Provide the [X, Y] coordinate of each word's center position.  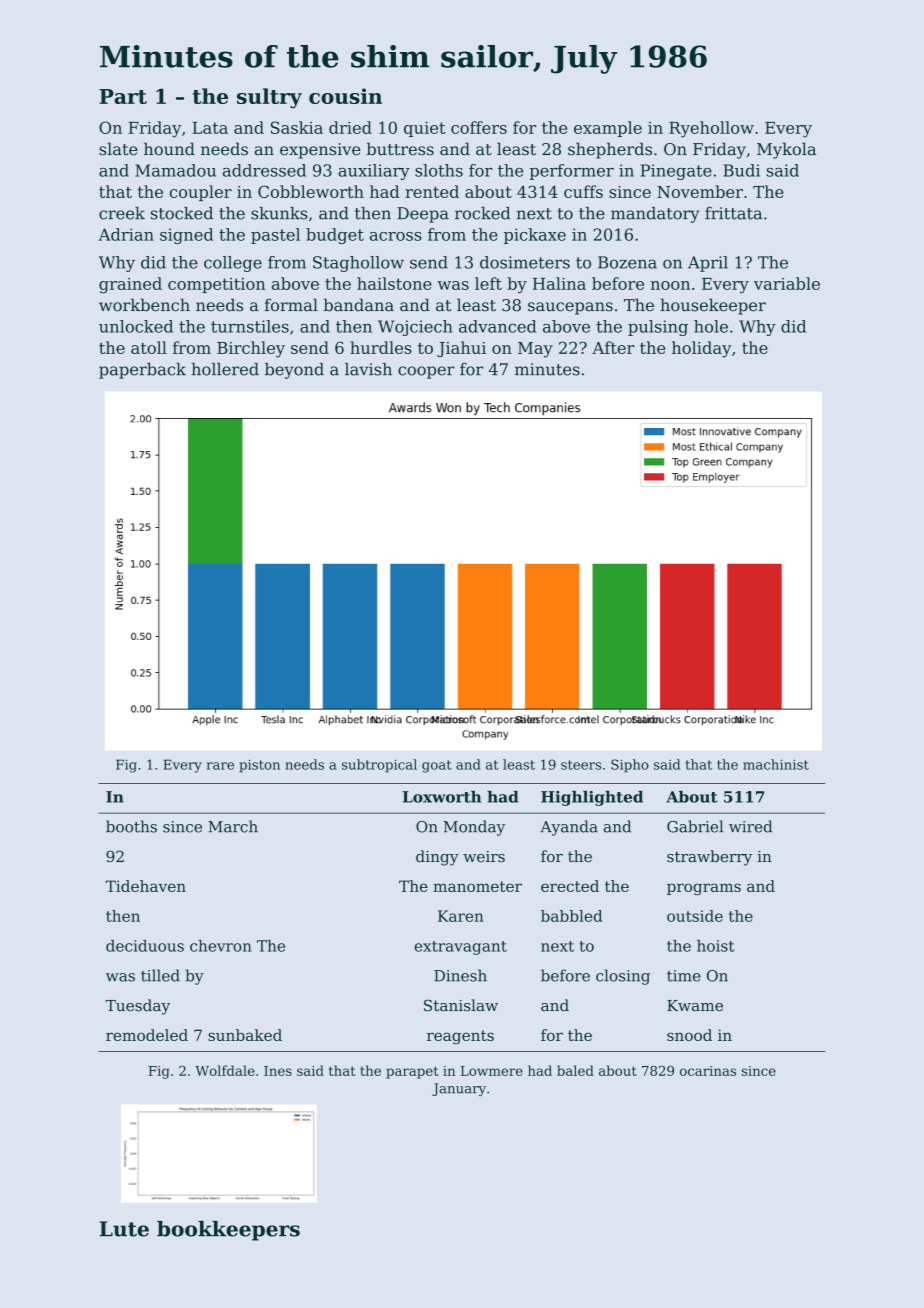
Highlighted [592, 798]
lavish [368, 369]
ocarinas [708, 1071]
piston [259, 766]
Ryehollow [711, 129]
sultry [269, 98]
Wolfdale [225, 1070]
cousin [345, 96]
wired [750, 826]
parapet [412, 1072]
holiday [701, 349]
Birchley [251, 349]
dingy [437, 858]
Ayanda [569, 828]
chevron [221, 946]
